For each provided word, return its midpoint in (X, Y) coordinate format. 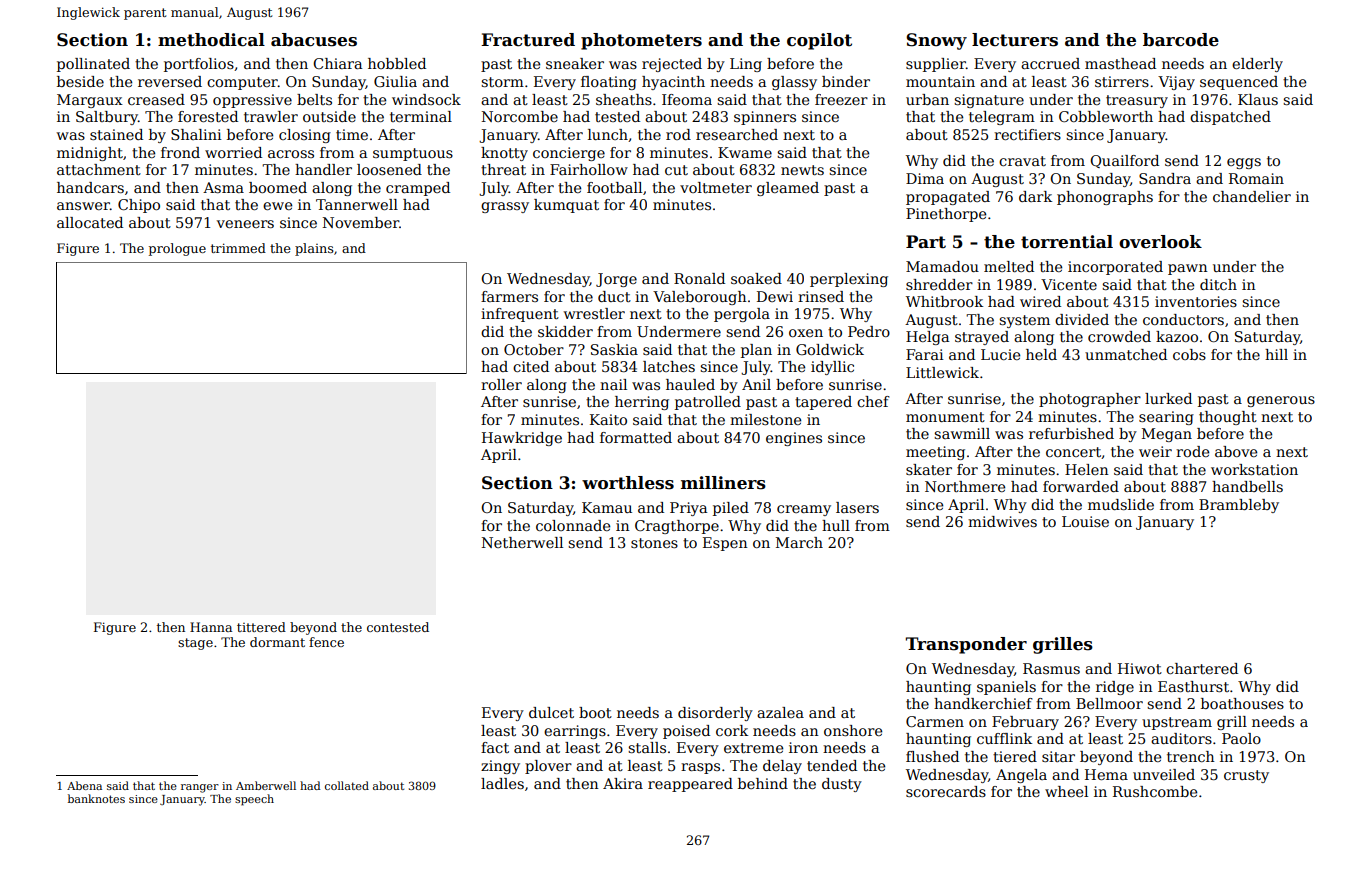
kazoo (1177, 336)
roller (501, 384)
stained (116, 134)
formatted (636, 437)
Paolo (1241, 738)
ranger (200, 788)
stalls (647, 747)
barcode (1181, 40)
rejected (672, 65)
